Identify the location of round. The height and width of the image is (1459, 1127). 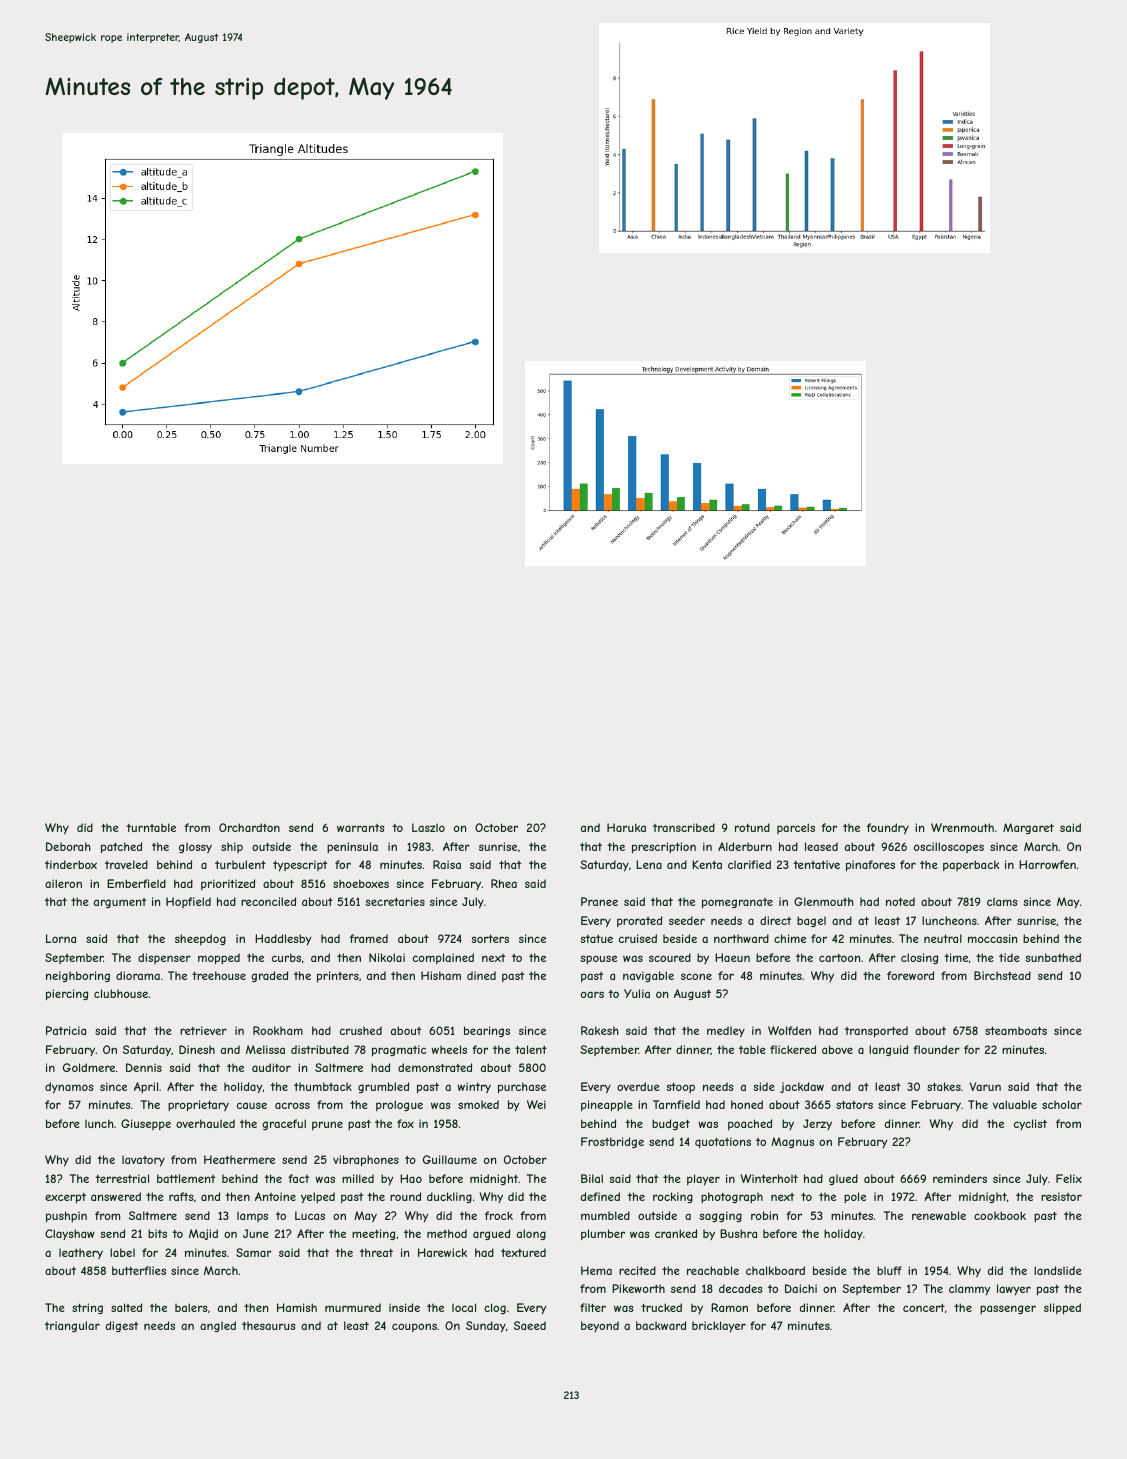
(405, 1196).
